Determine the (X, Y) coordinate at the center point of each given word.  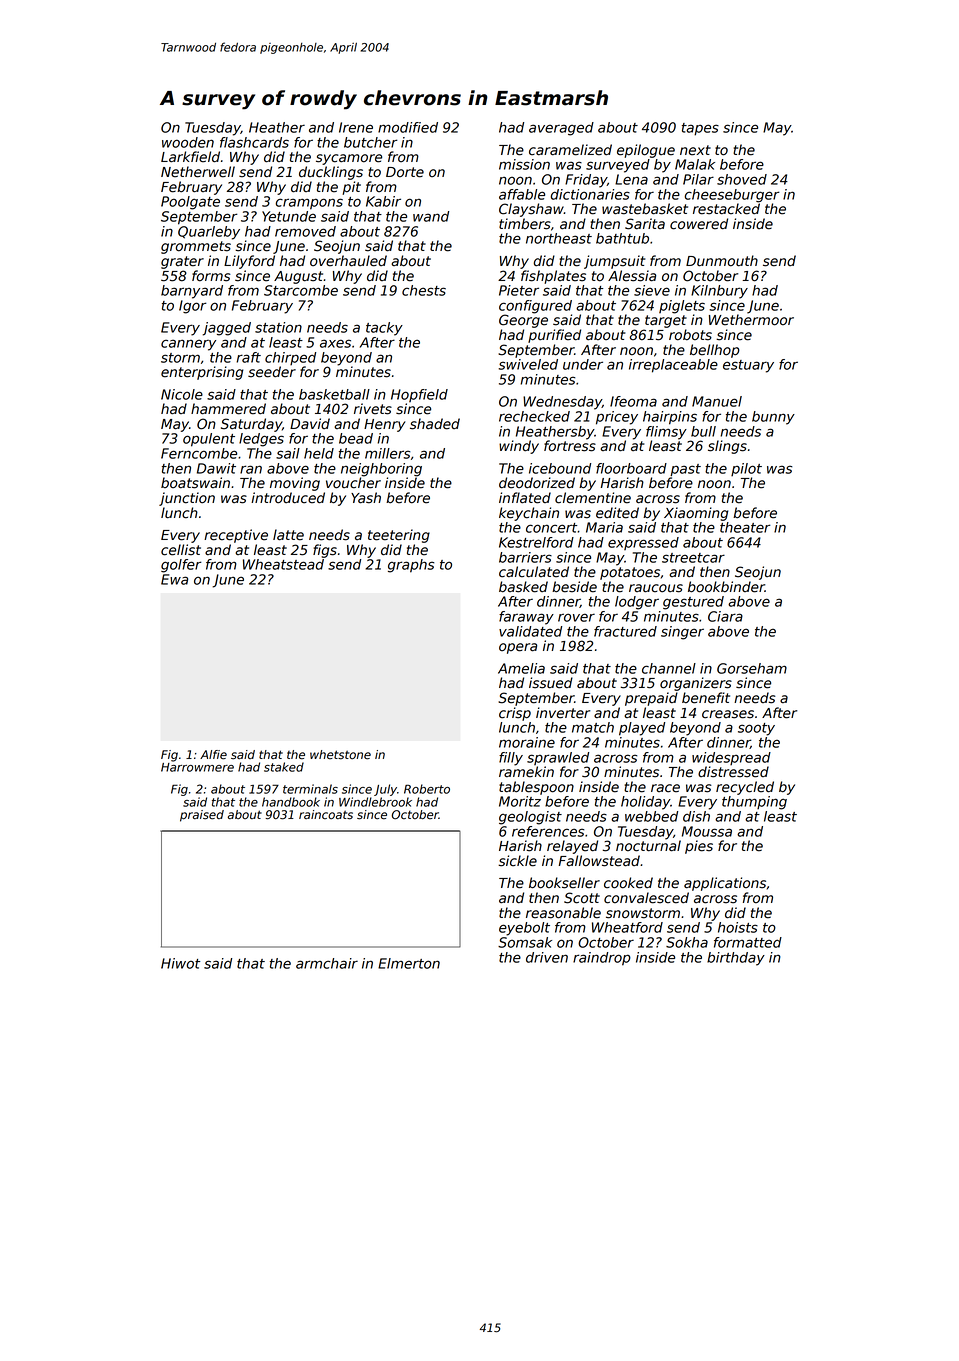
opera (518, 648)
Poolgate (190, 203)
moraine (527, 742)
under (583, 364)
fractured (625, 631)
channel (669, 668)
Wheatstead (283, 564)
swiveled (528, 364)
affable (522, 194)
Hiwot (180, 963)
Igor (193, 307)
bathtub (622, 238)
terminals (310, 789)
